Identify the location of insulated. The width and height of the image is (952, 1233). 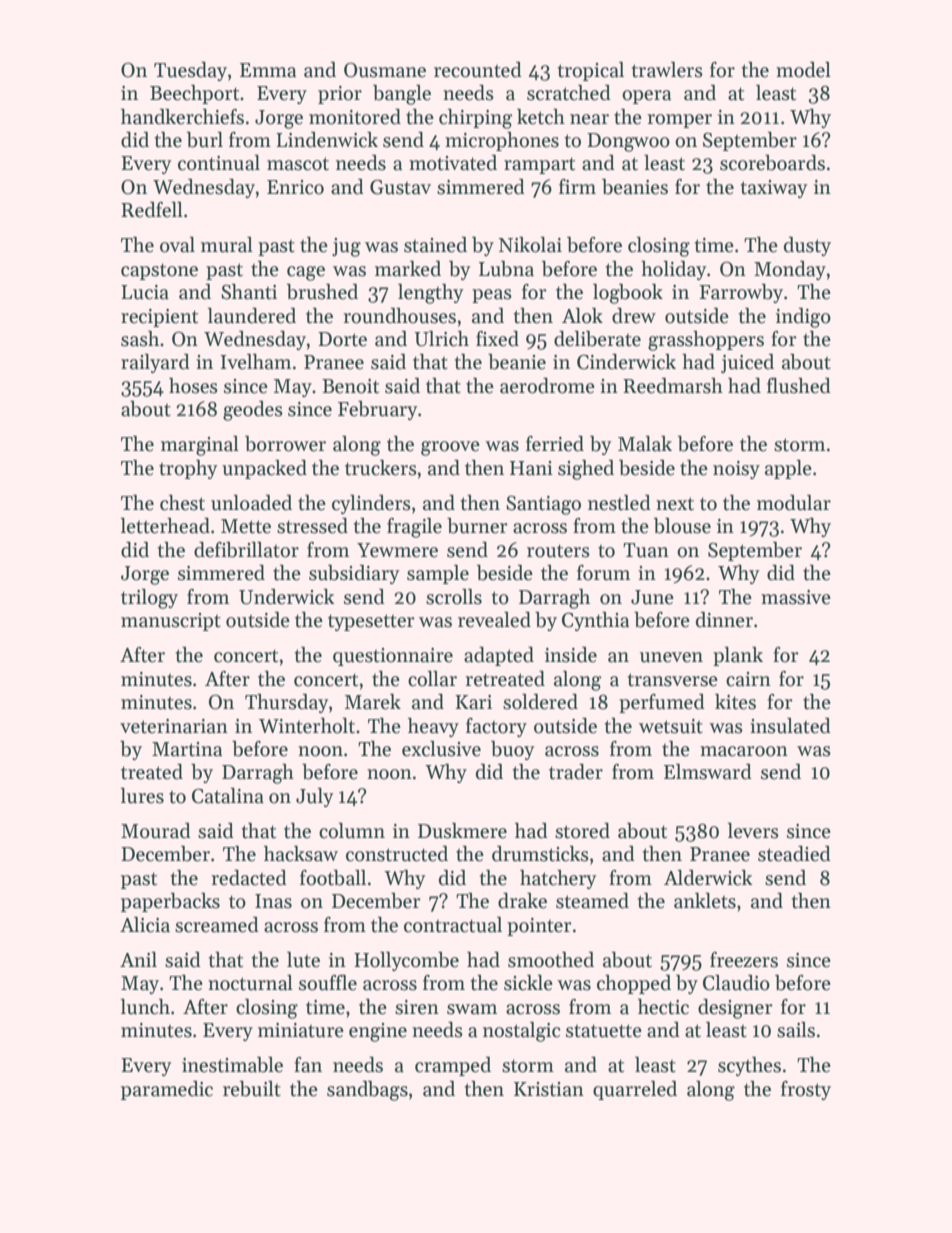
(790, 726).
